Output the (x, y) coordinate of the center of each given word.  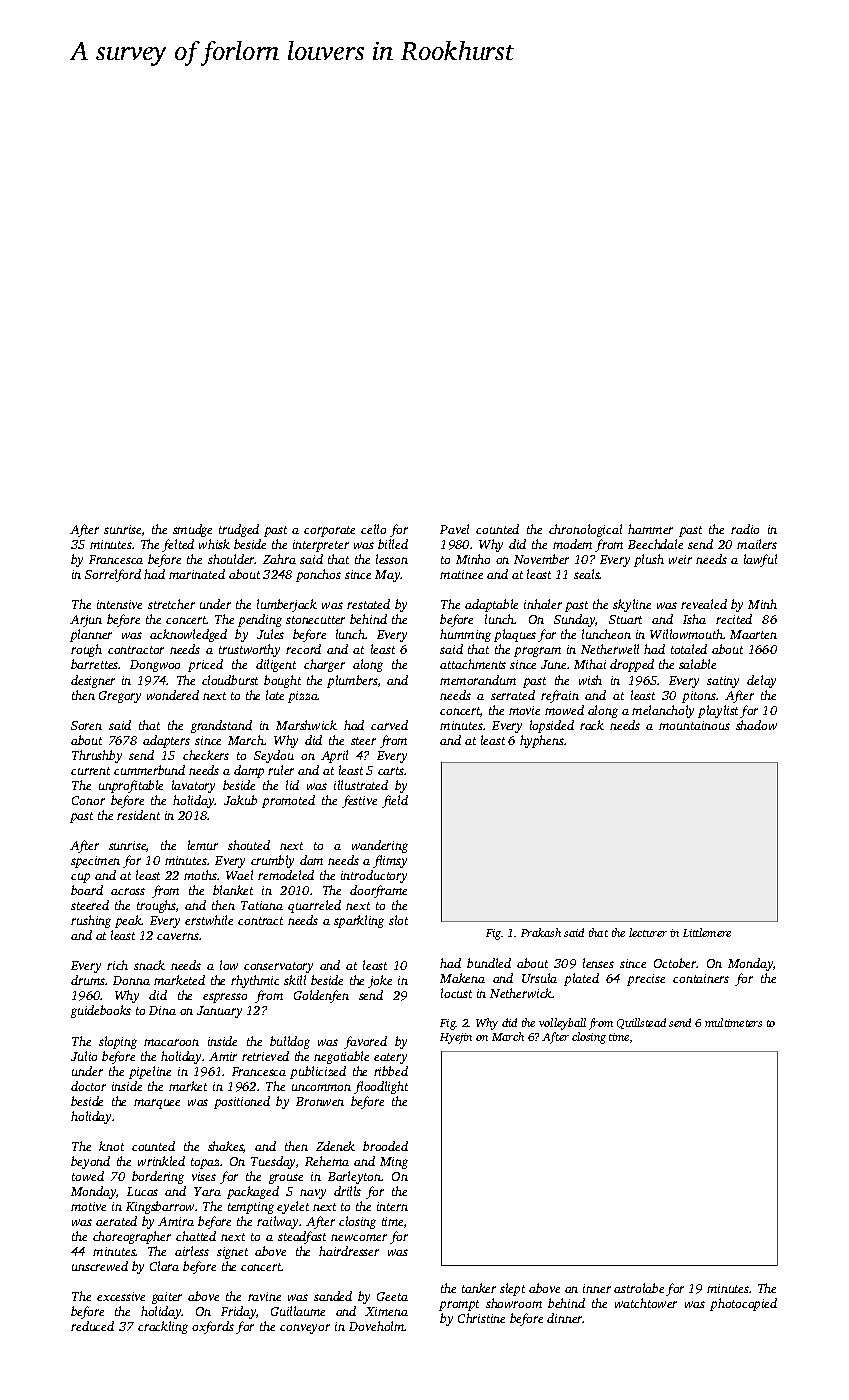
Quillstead (641, 1023)
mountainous (694, 725)
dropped (632, 665)
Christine (481, 1318)
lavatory (193, 786)
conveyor (305, 1329)
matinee (461, 574)
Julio (84, 1056)
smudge (192, 530)
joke (380, 981)
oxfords (213, 1327)
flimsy (390, 861)
